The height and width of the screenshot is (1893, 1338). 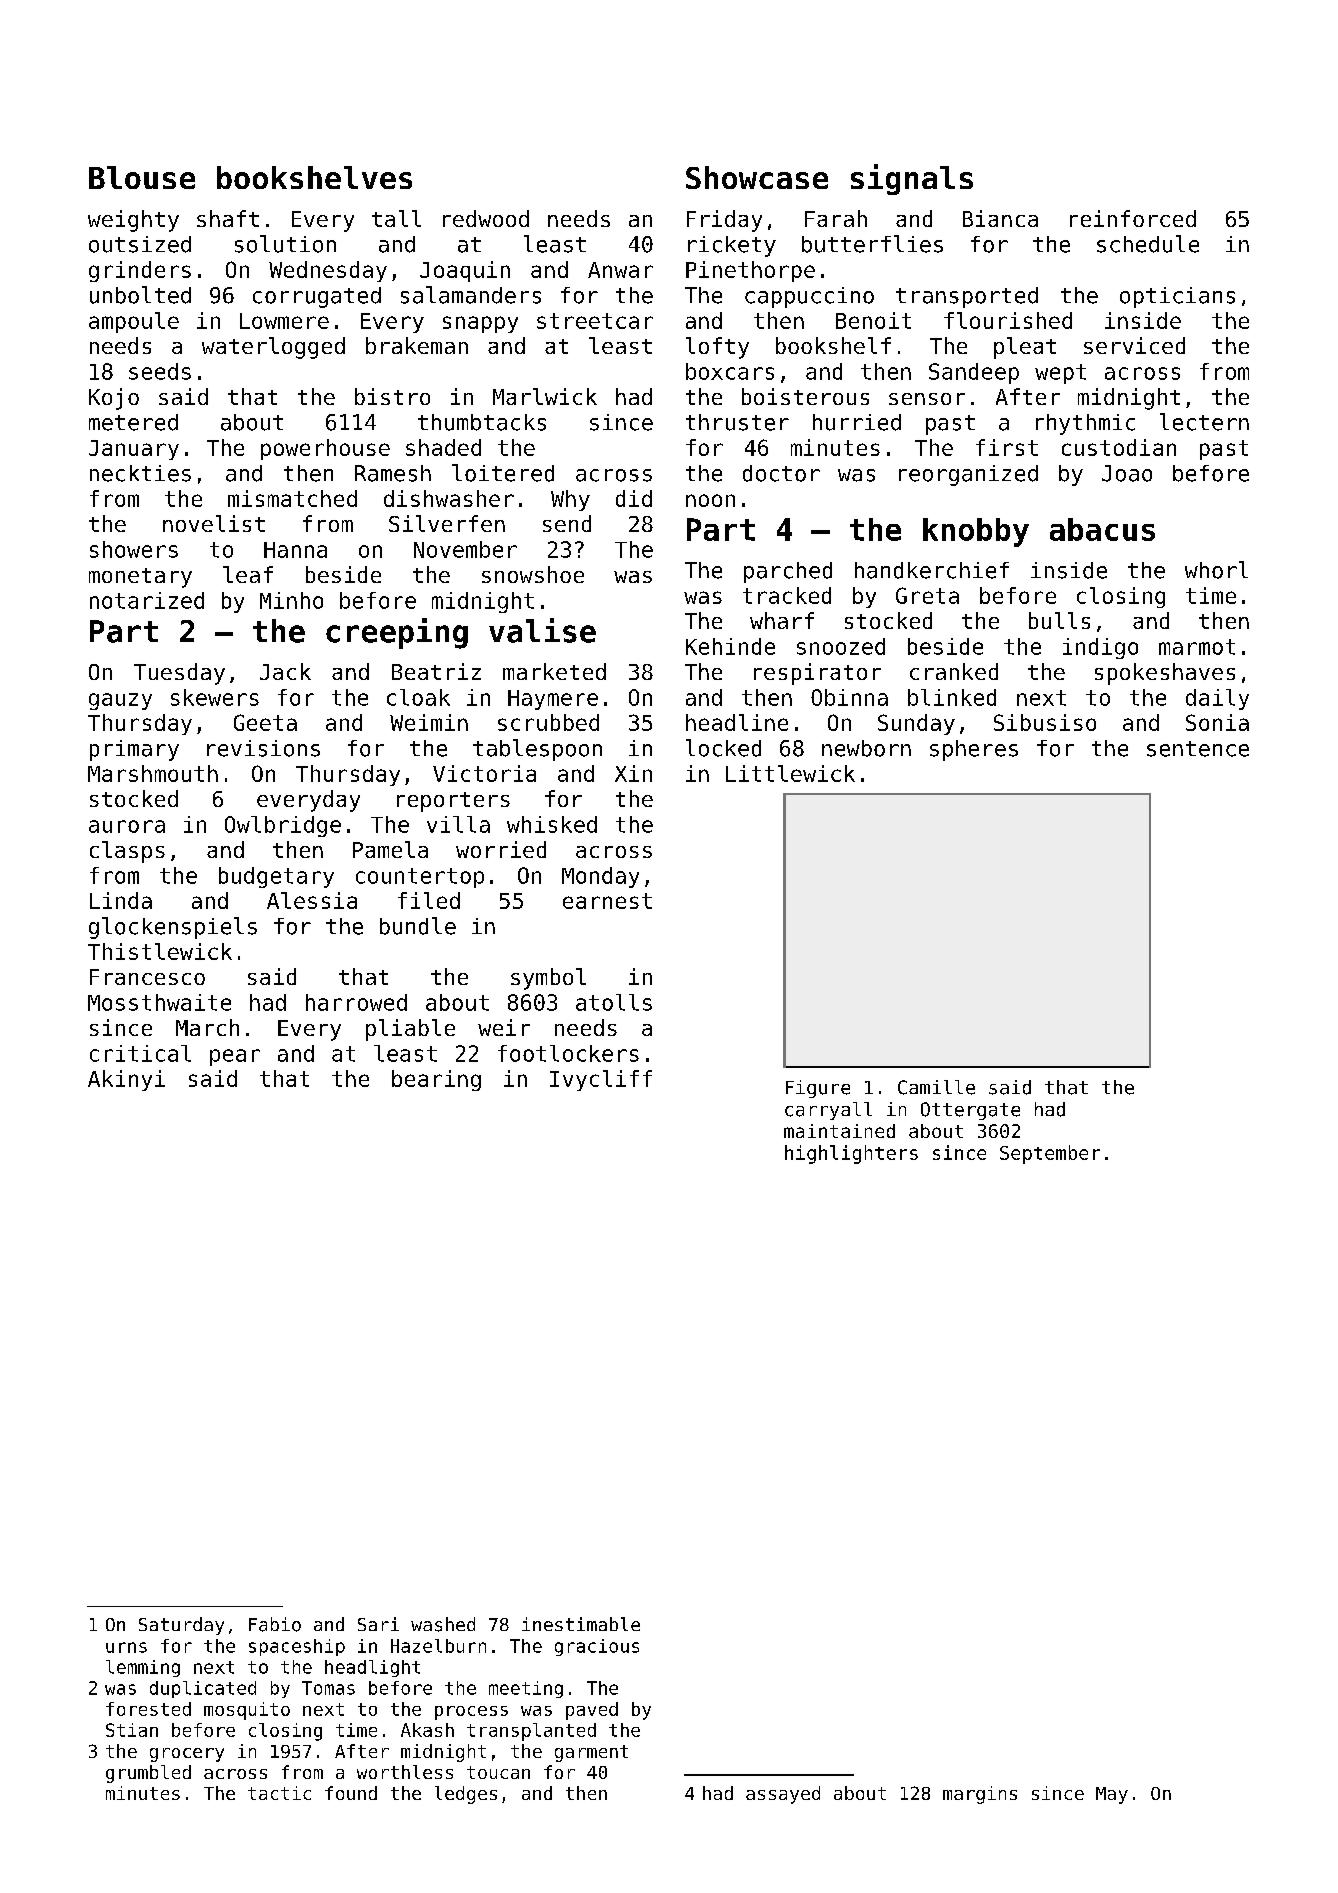 I want to click on tactic, so click(x=279, y=1793).
